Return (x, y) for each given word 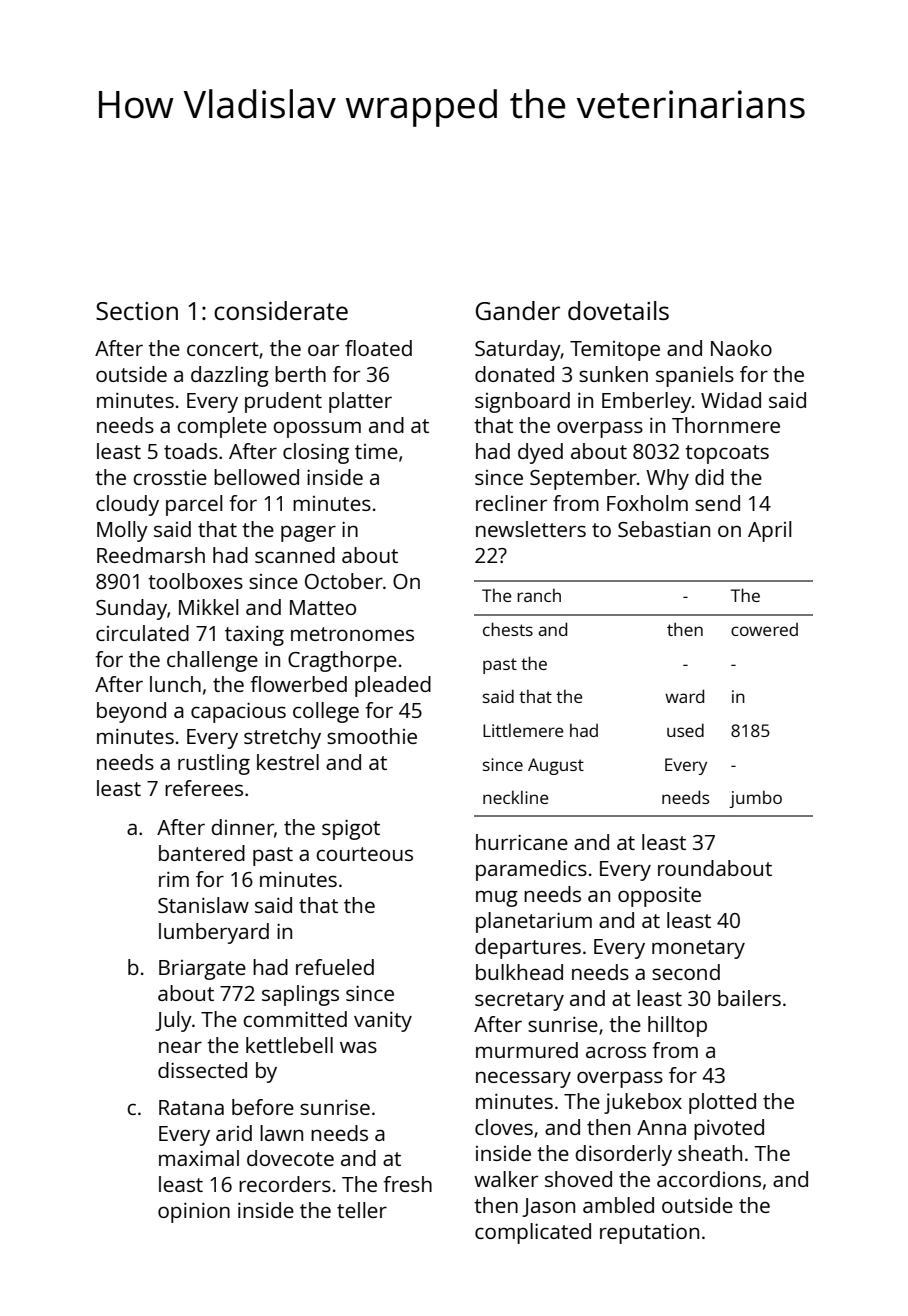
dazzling (230, 376)
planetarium (534, 922)
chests (508, 629)
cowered (764, 629)
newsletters (531, 529)
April (770, 531)
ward (684, 696)
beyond (131, 712)
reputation (649, 1233)
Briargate (202, 970)
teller (362, 1210)
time (376, 451)
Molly (122, 531)
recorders (285, 1184)
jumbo (755, 799)
